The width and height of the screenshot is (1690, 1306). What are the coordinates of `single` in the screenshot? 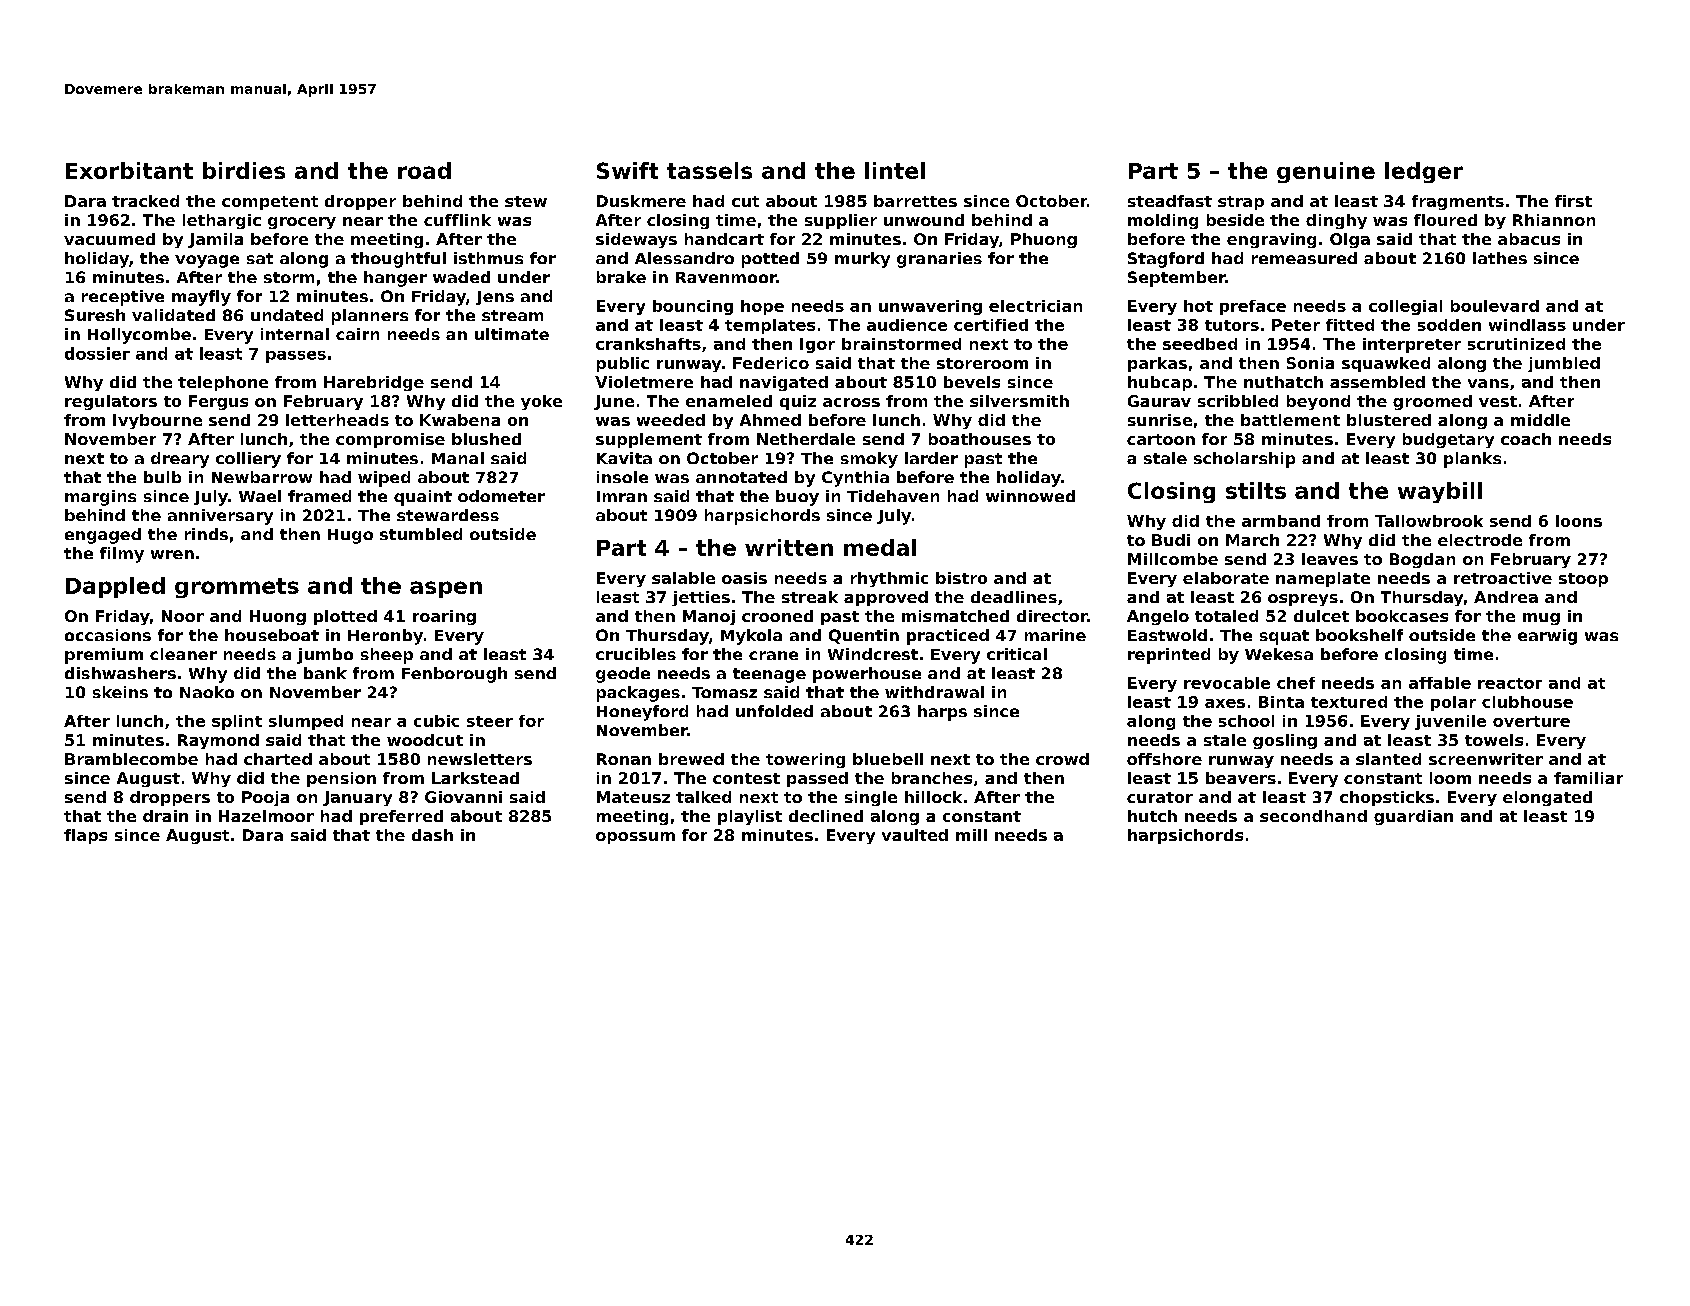 It's located at (871, 798).
